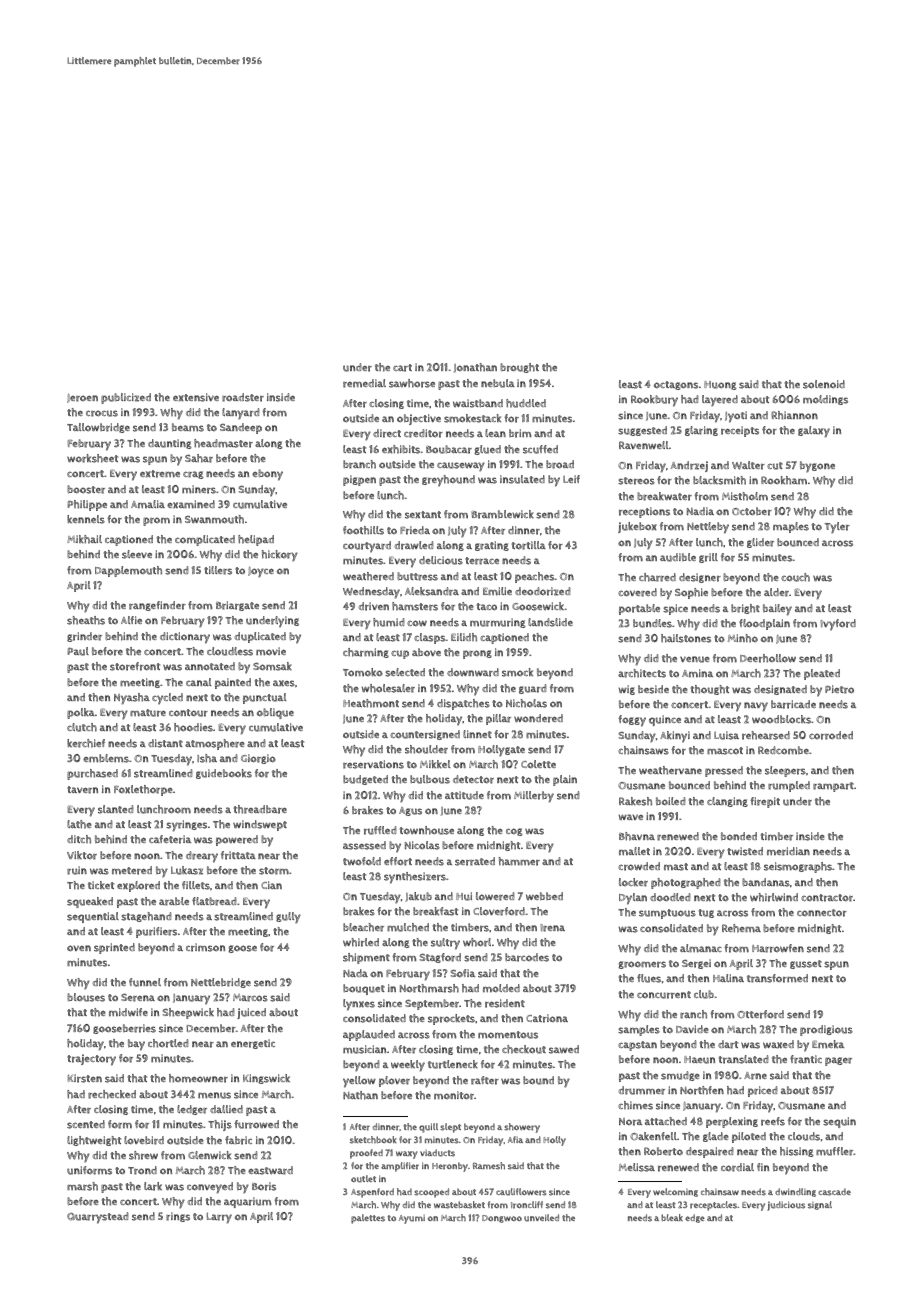 The height and width of the screenshot is (1308, 924). What do you see at coordinates (699, 1060) in the screenshot?
I see `Haeun` at bounding box center [699, 1060].
